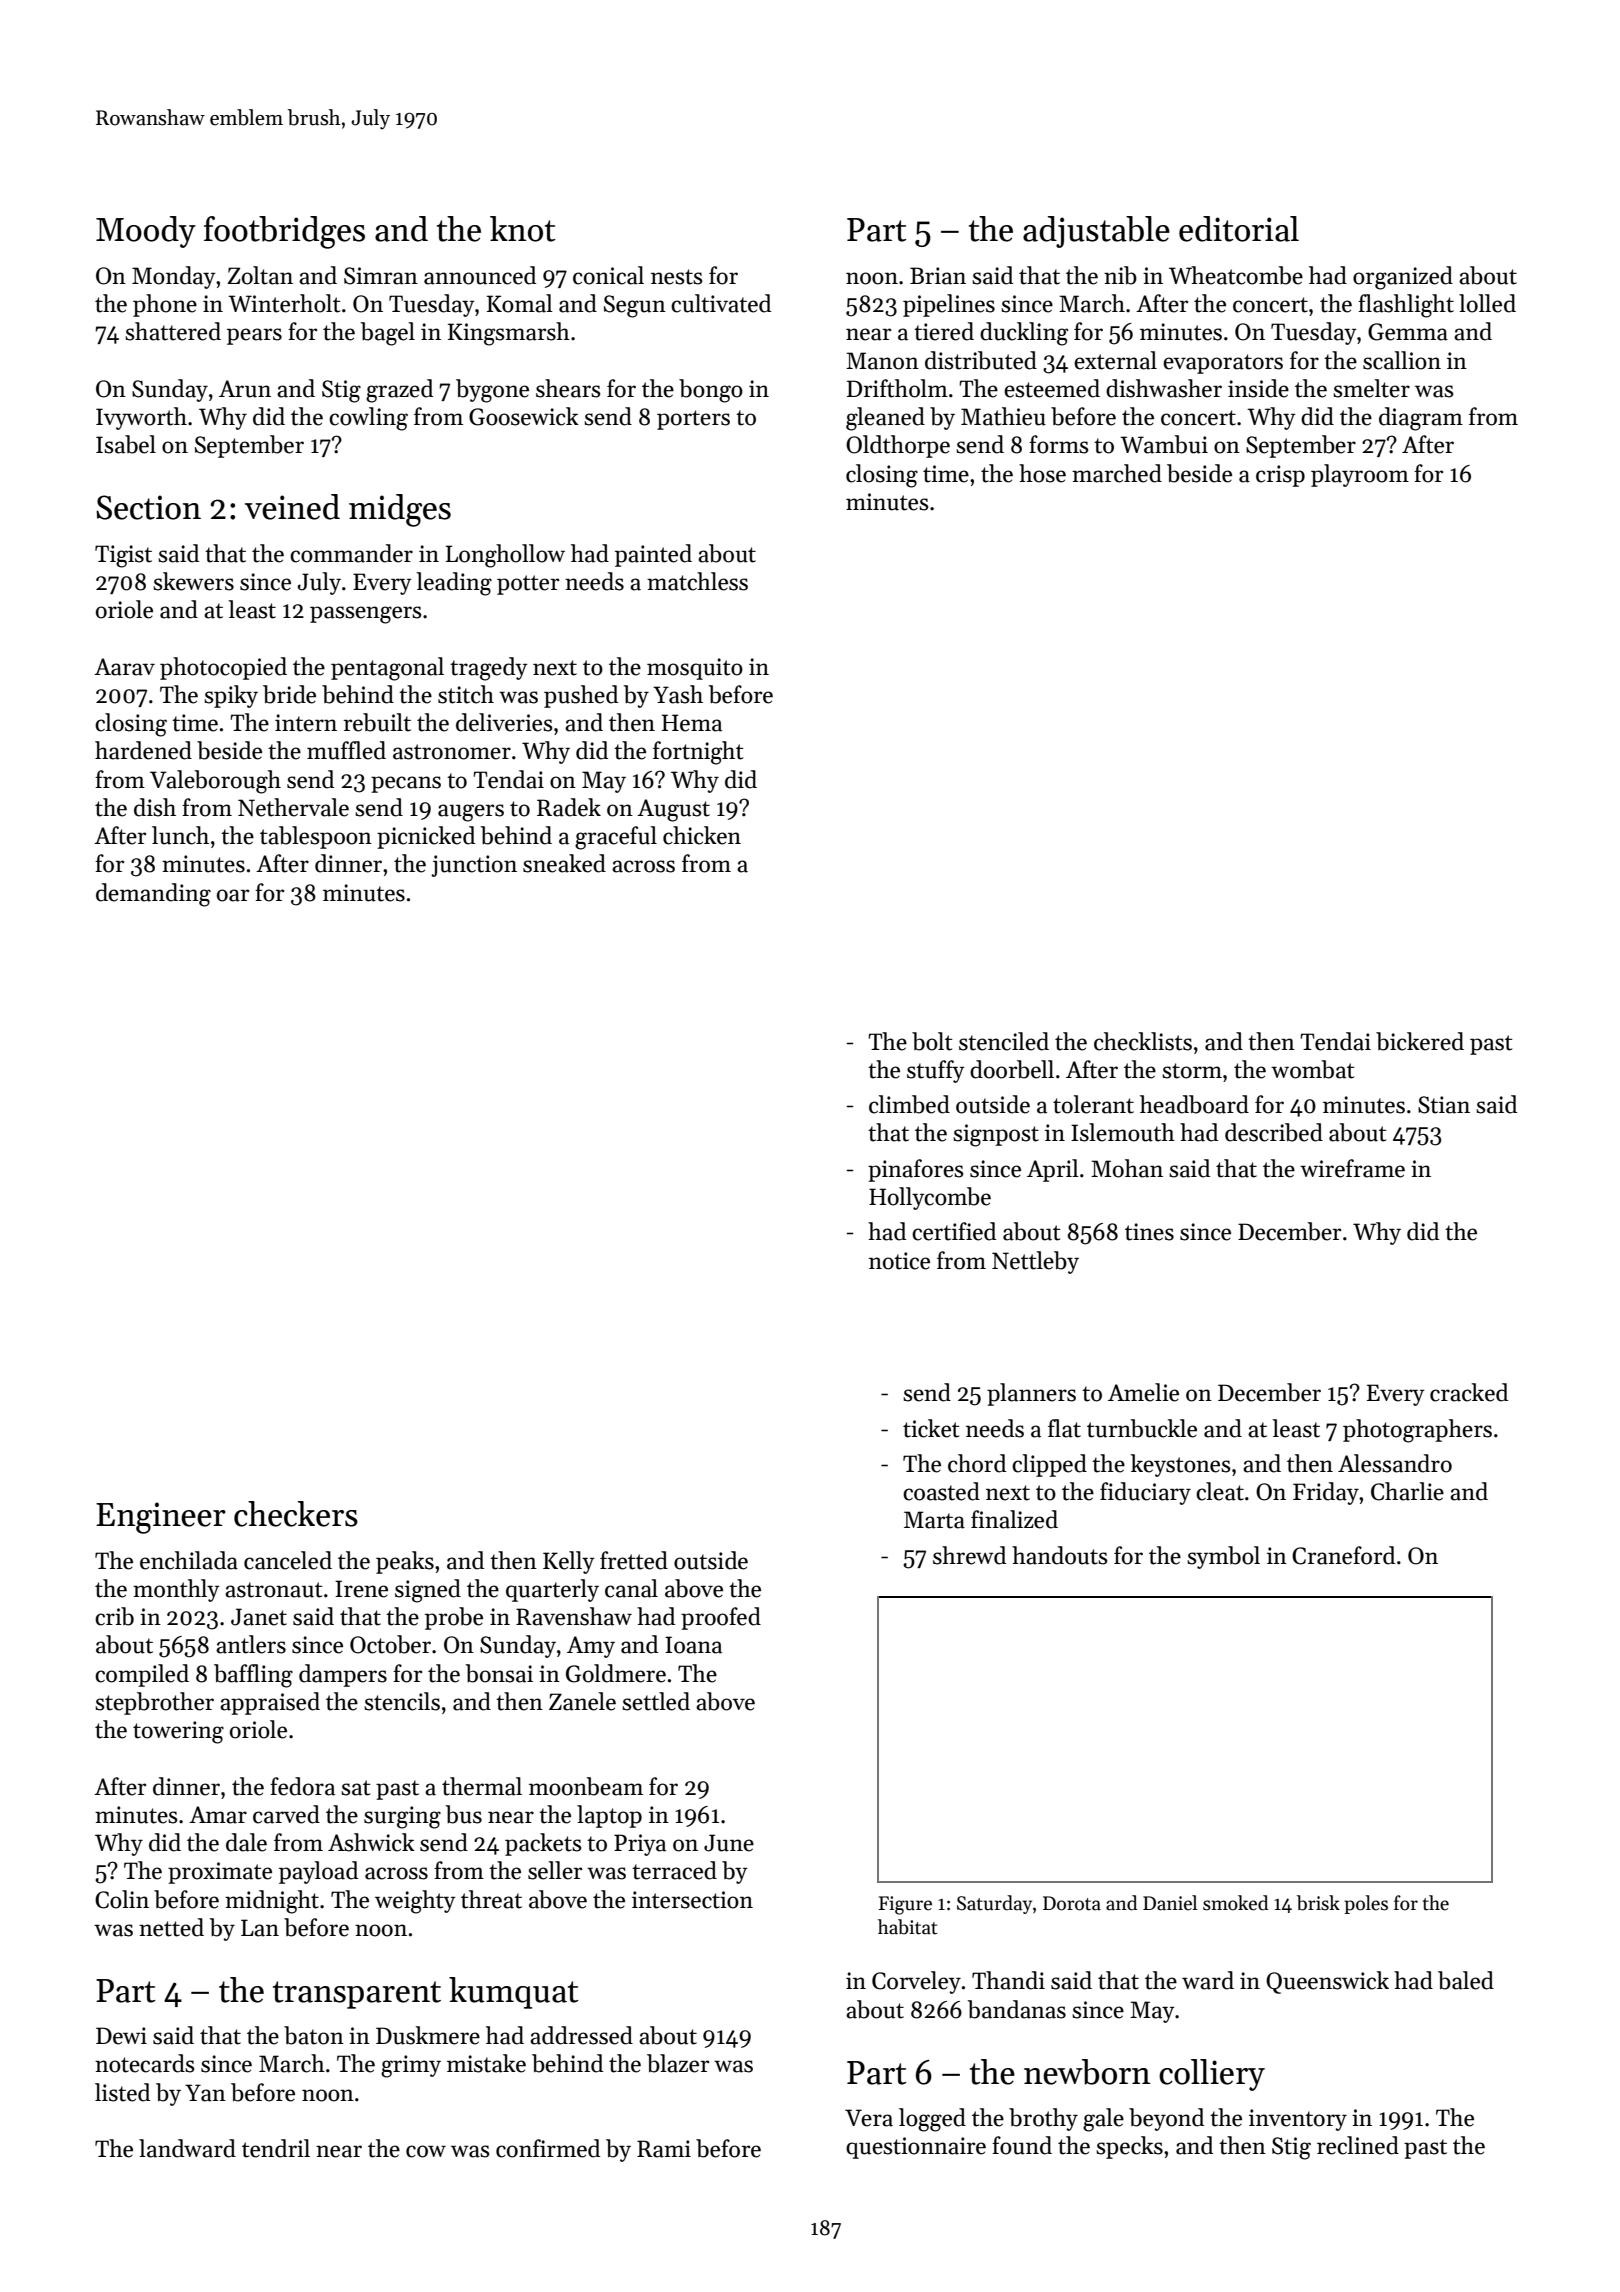 Image resolution: width=1620 pixels, height=2292 pixels. I want to click on midges, so click(400, 510).
